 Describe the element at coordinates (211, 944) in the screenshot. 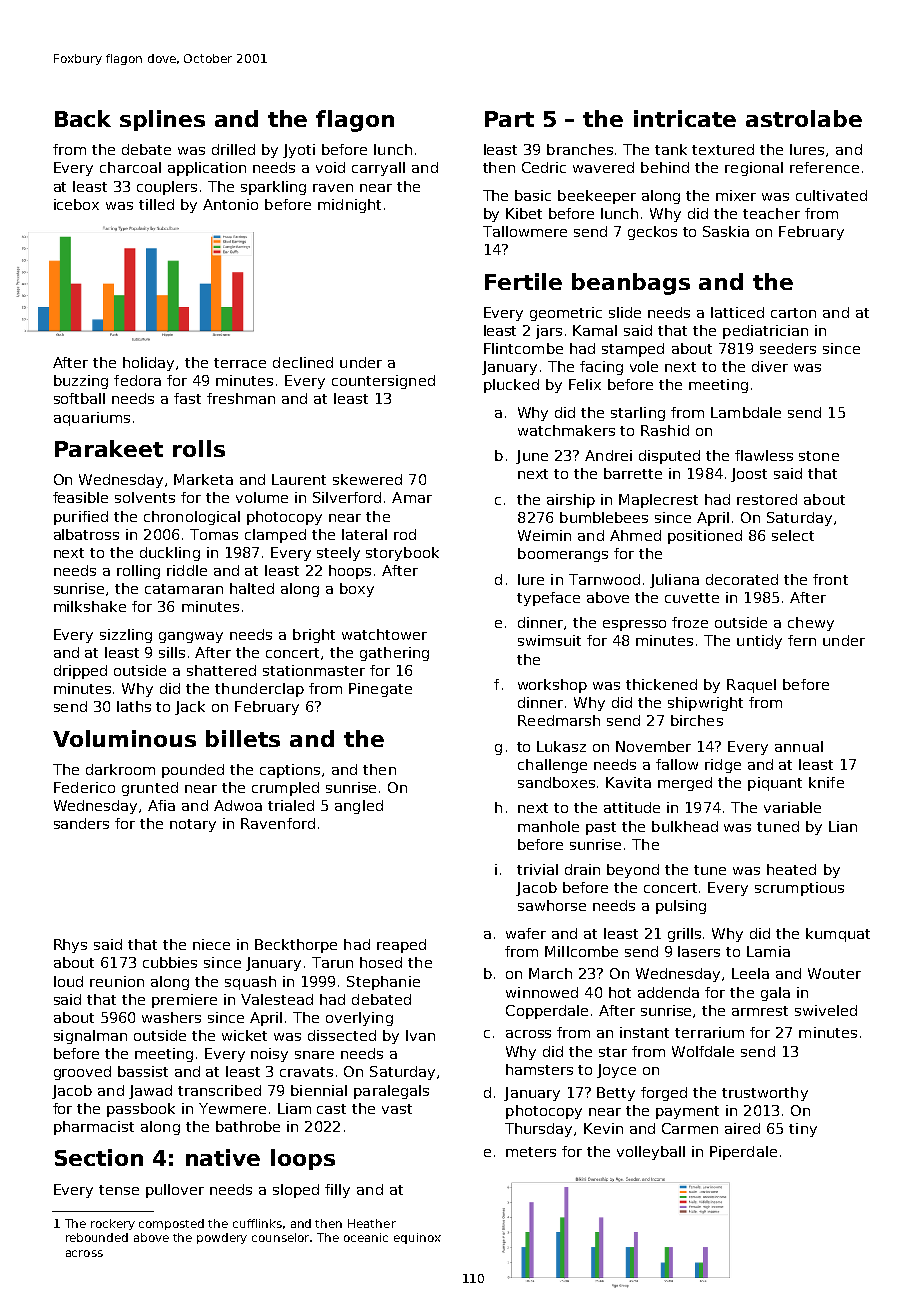

I see `niece` at that location.
